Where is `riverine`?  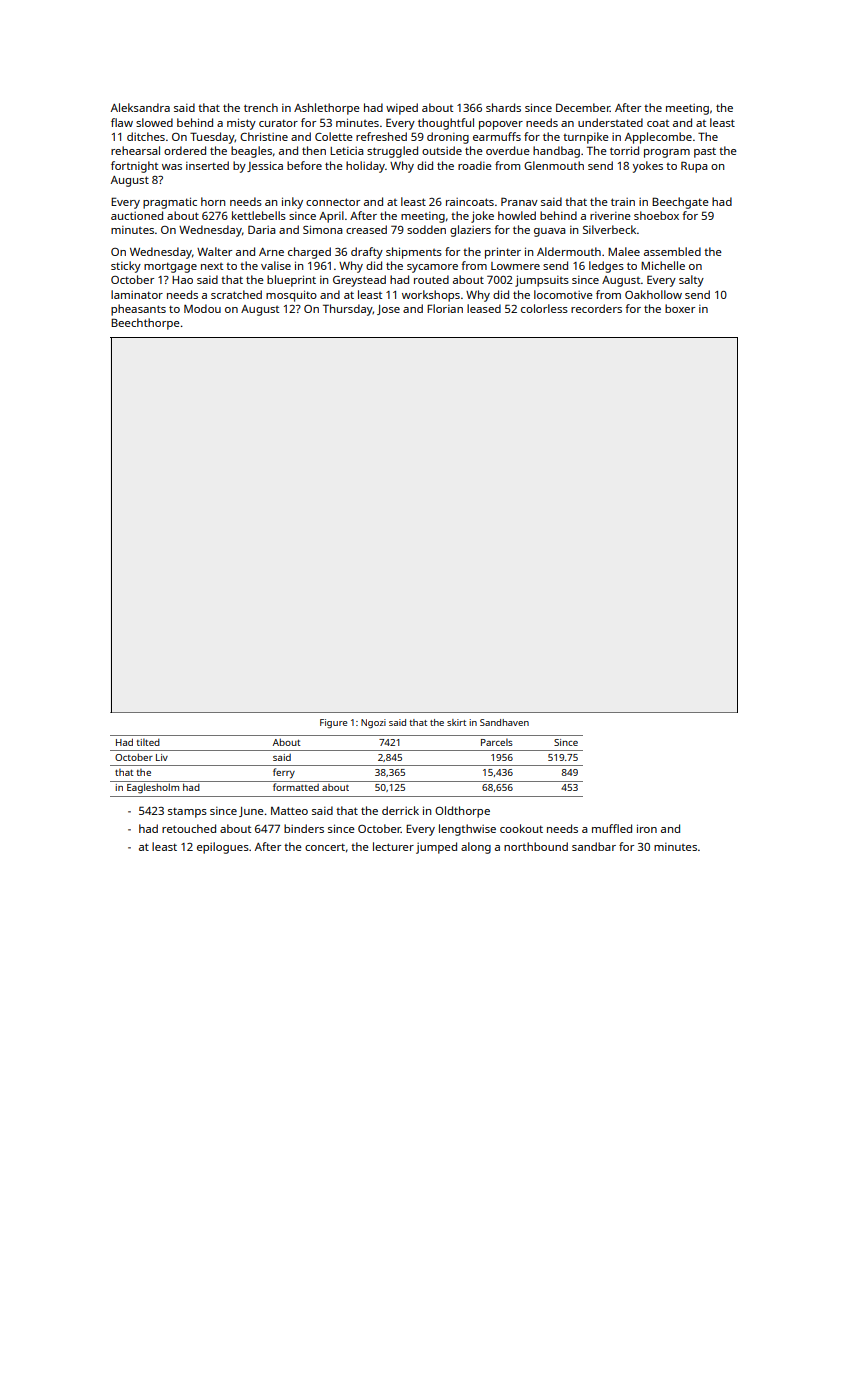 riverine is located at coordinates (610, 216).
